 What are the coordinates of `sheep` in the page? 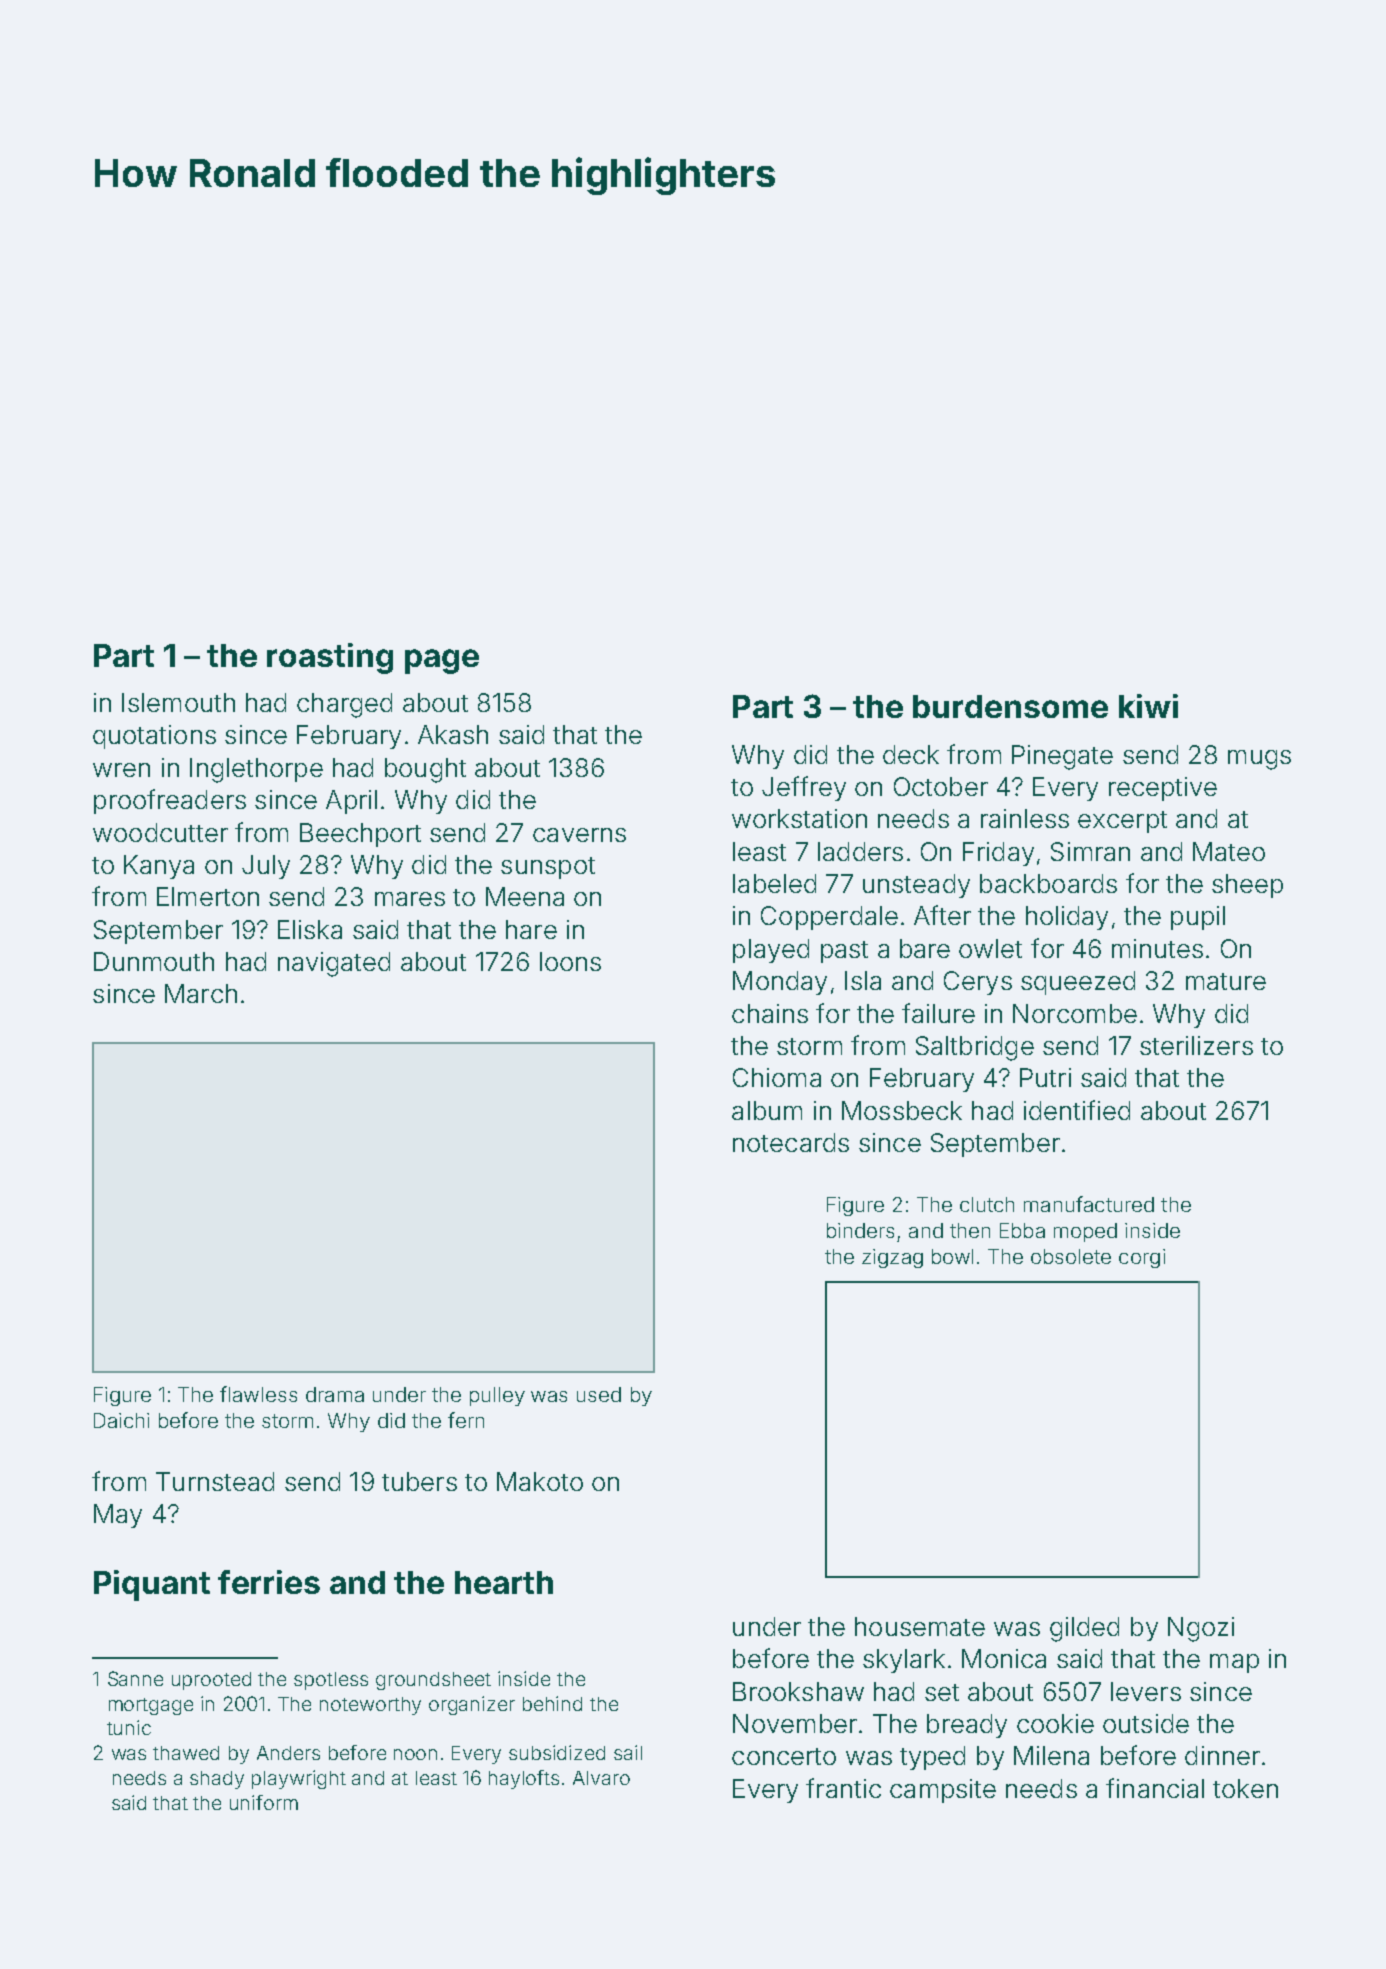 It's located at (1247, 886).
